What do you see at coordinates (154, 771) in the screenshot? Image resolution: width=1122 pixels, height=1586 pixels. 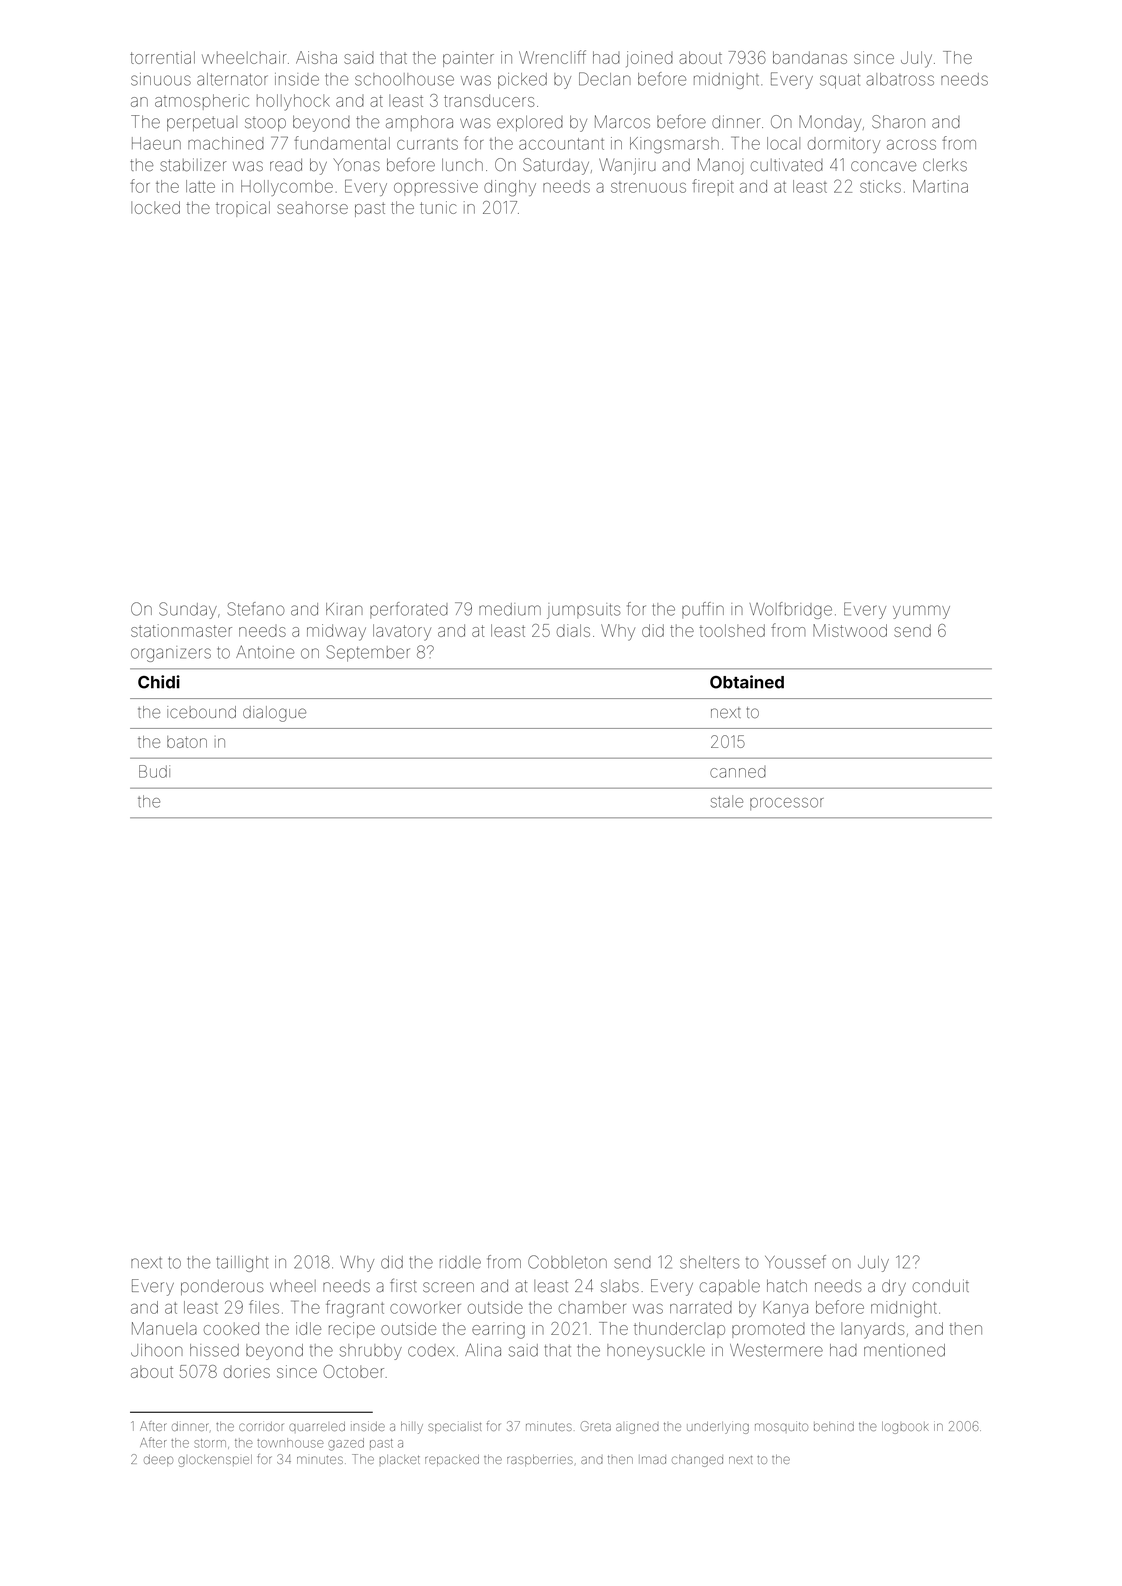 I see `Budi` at bounding box center [154, 771].
